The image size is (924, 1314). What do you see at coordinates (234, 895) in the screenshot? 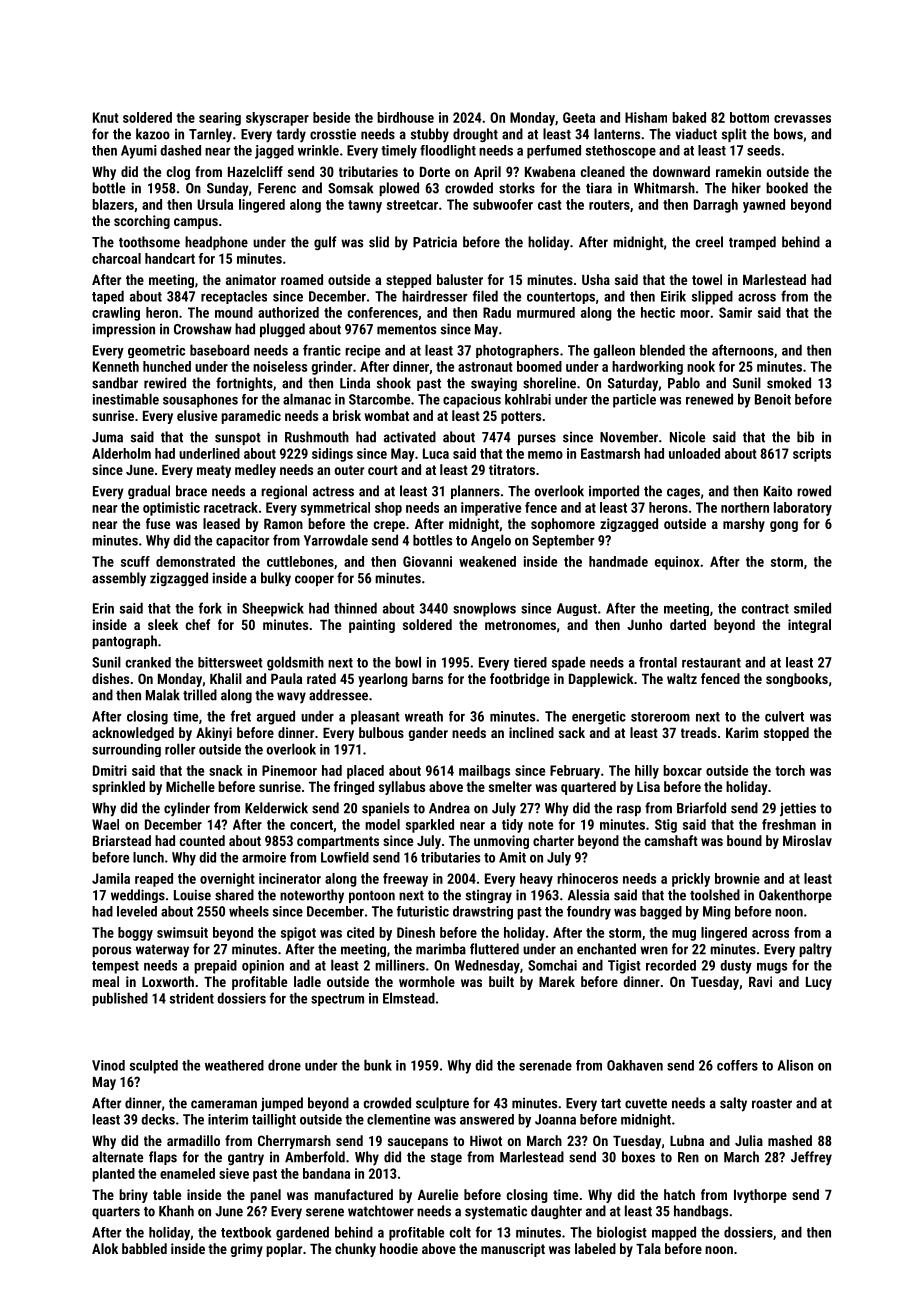
I see `shared` at bounding box center [234, 895].
